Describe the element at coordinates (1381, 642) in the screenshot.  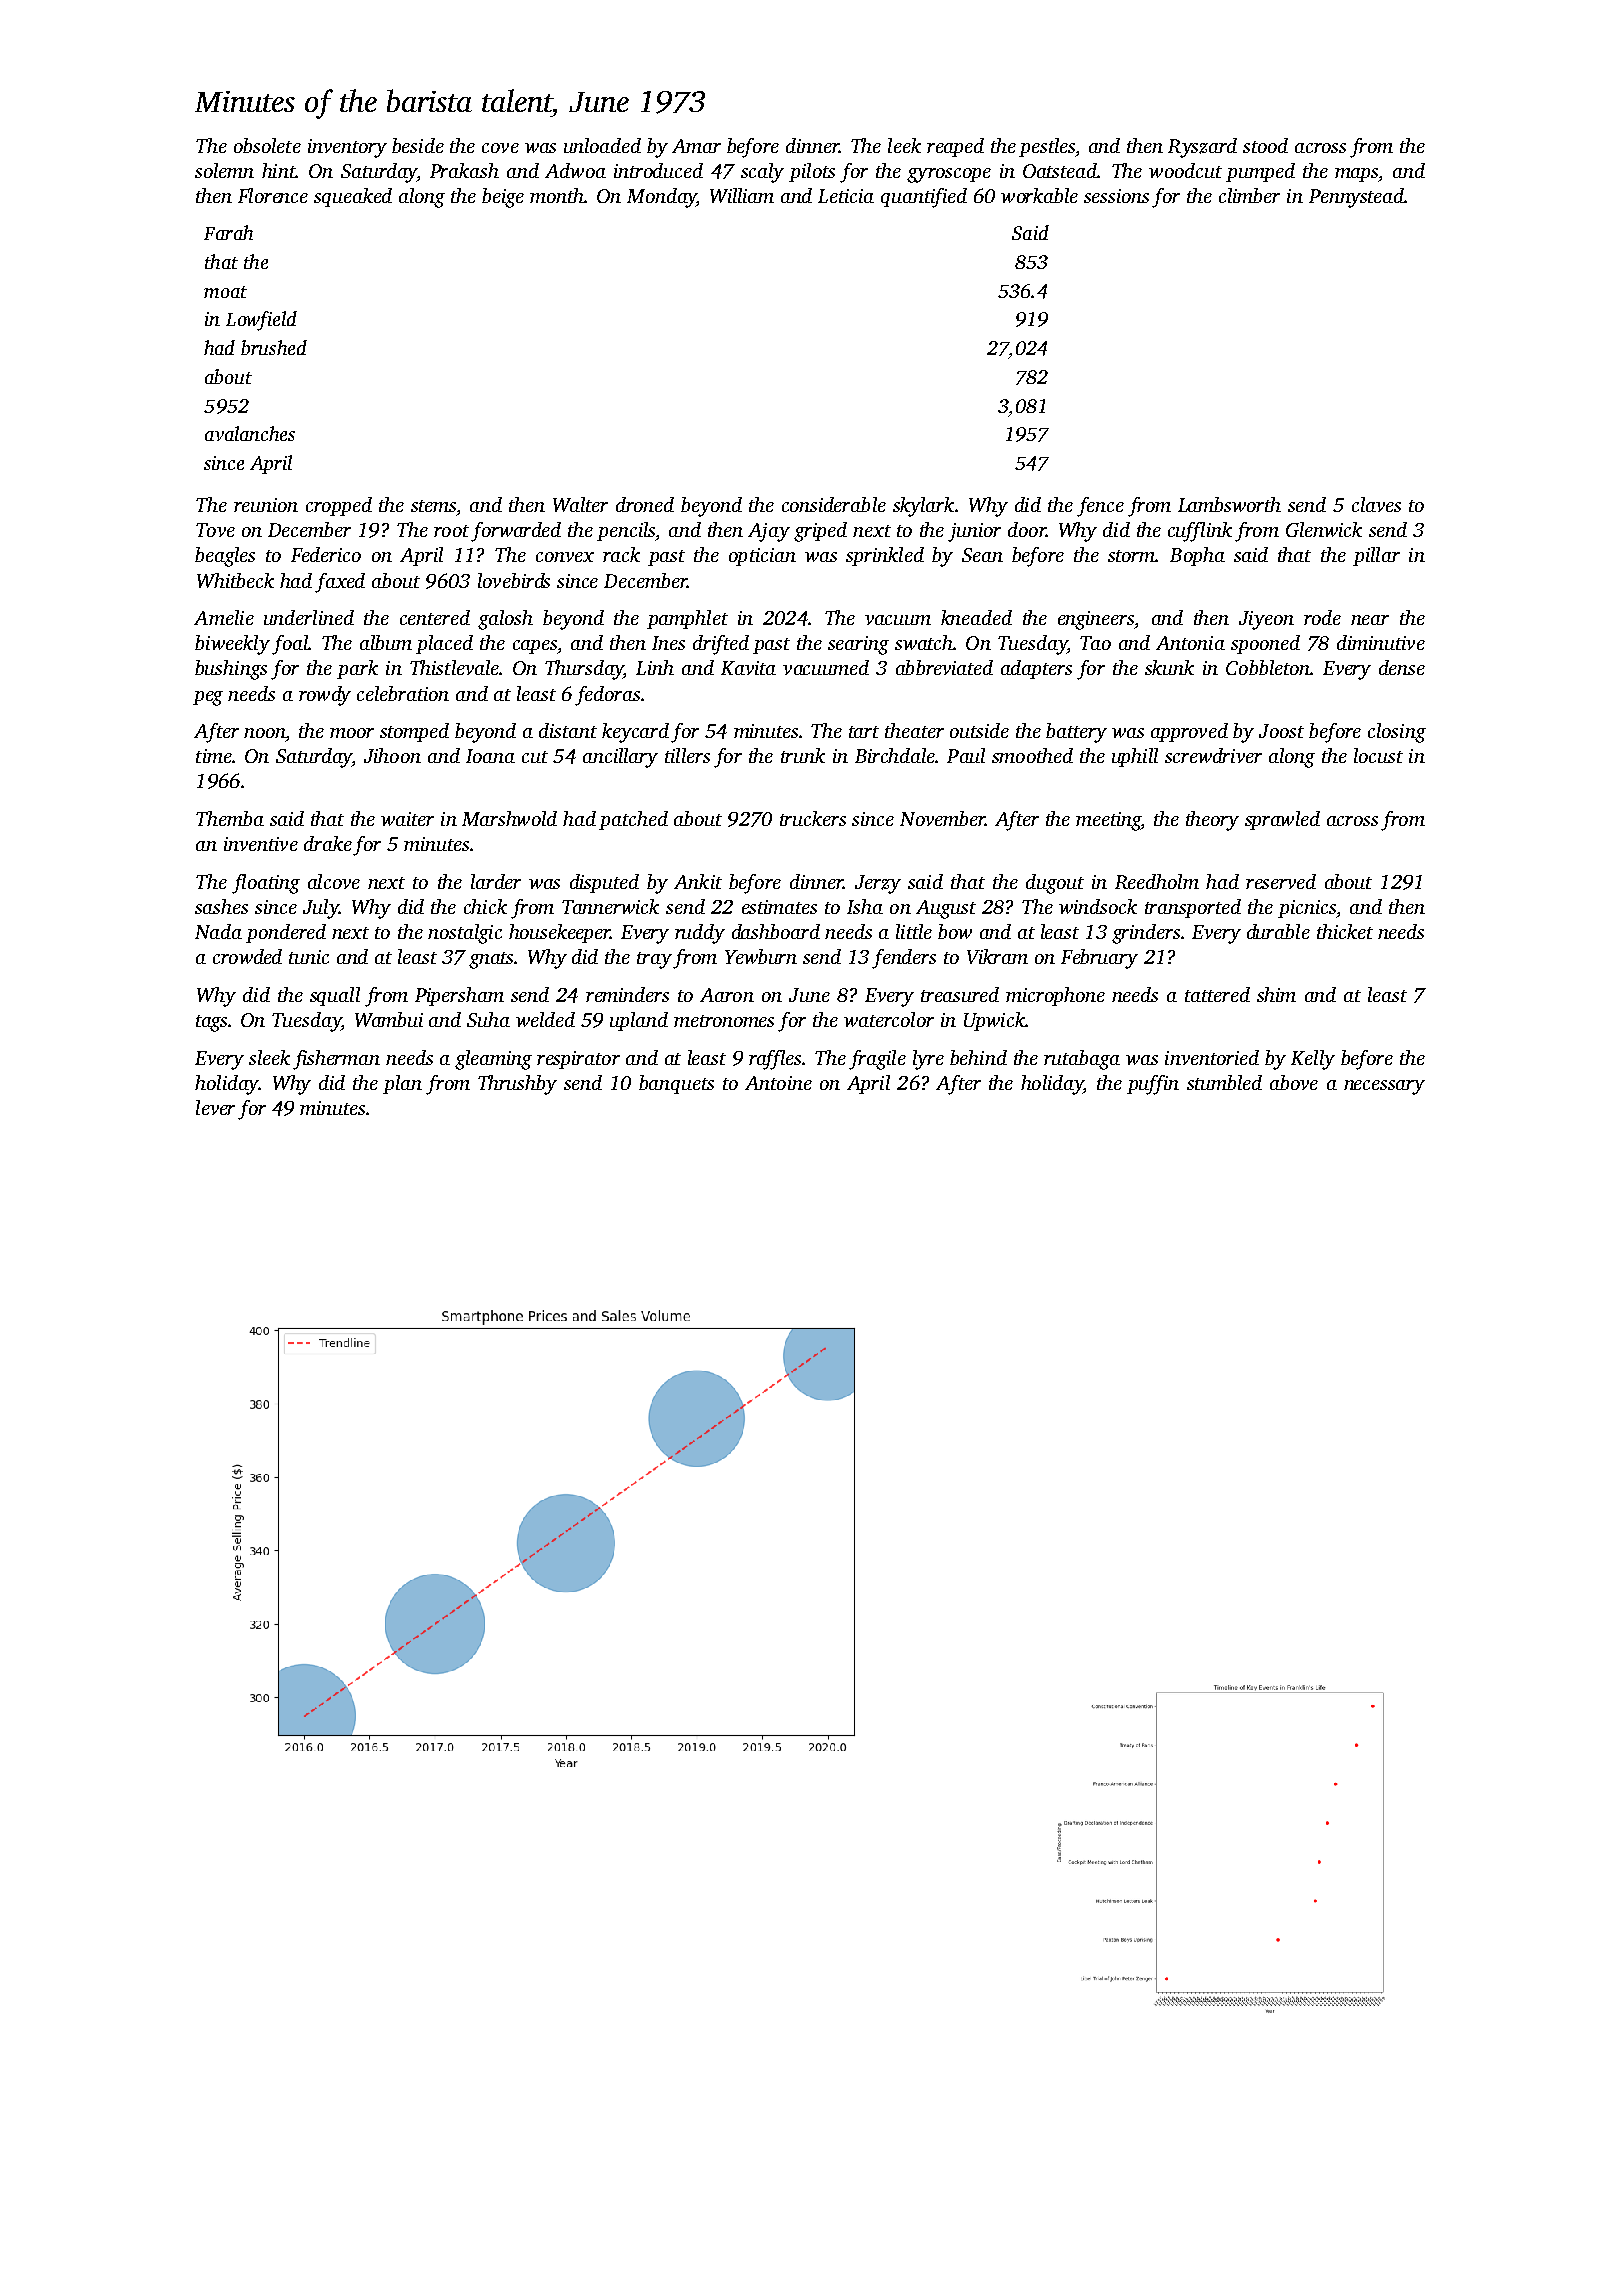
I see `diminutive` at that location.
